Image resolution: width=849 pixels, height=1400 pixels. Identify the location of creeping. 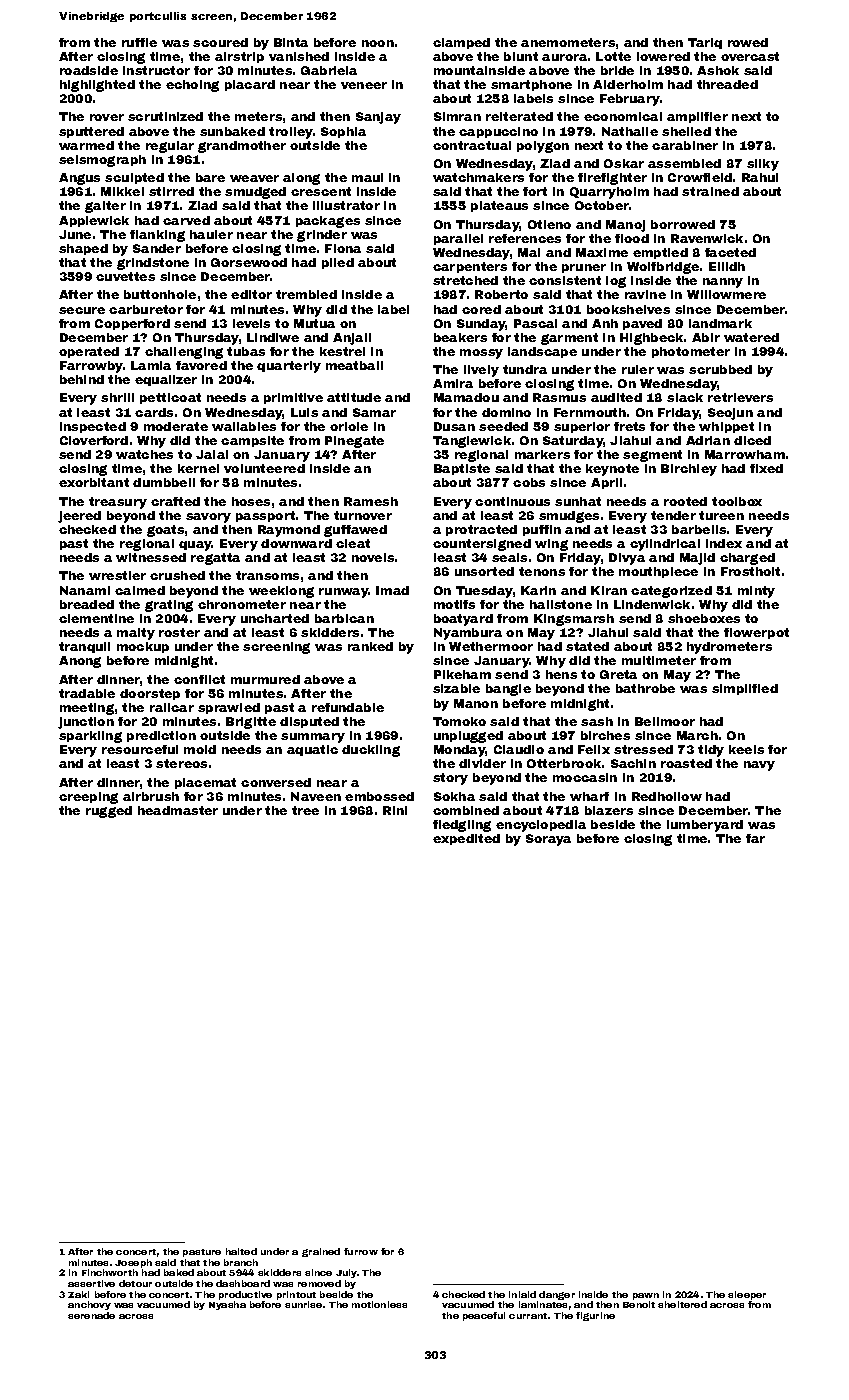
(88, 798).
